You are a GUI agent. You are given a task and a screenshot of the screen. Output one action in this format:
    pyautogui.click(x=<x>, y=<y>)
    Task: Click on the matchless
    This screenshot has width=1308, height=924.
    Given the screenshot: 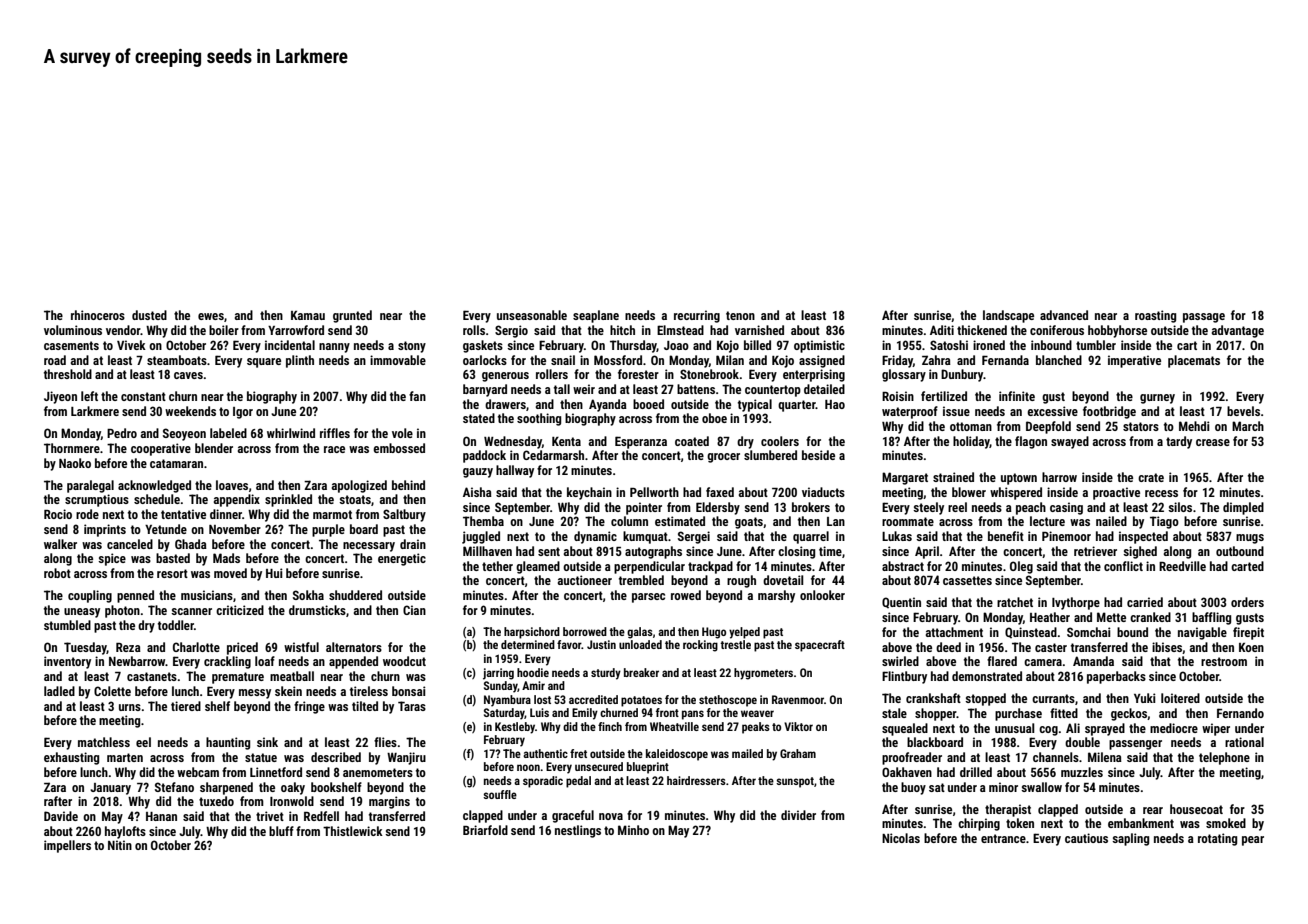 What is the action you would take?
    pyautogui.click(x=104, y=742)
